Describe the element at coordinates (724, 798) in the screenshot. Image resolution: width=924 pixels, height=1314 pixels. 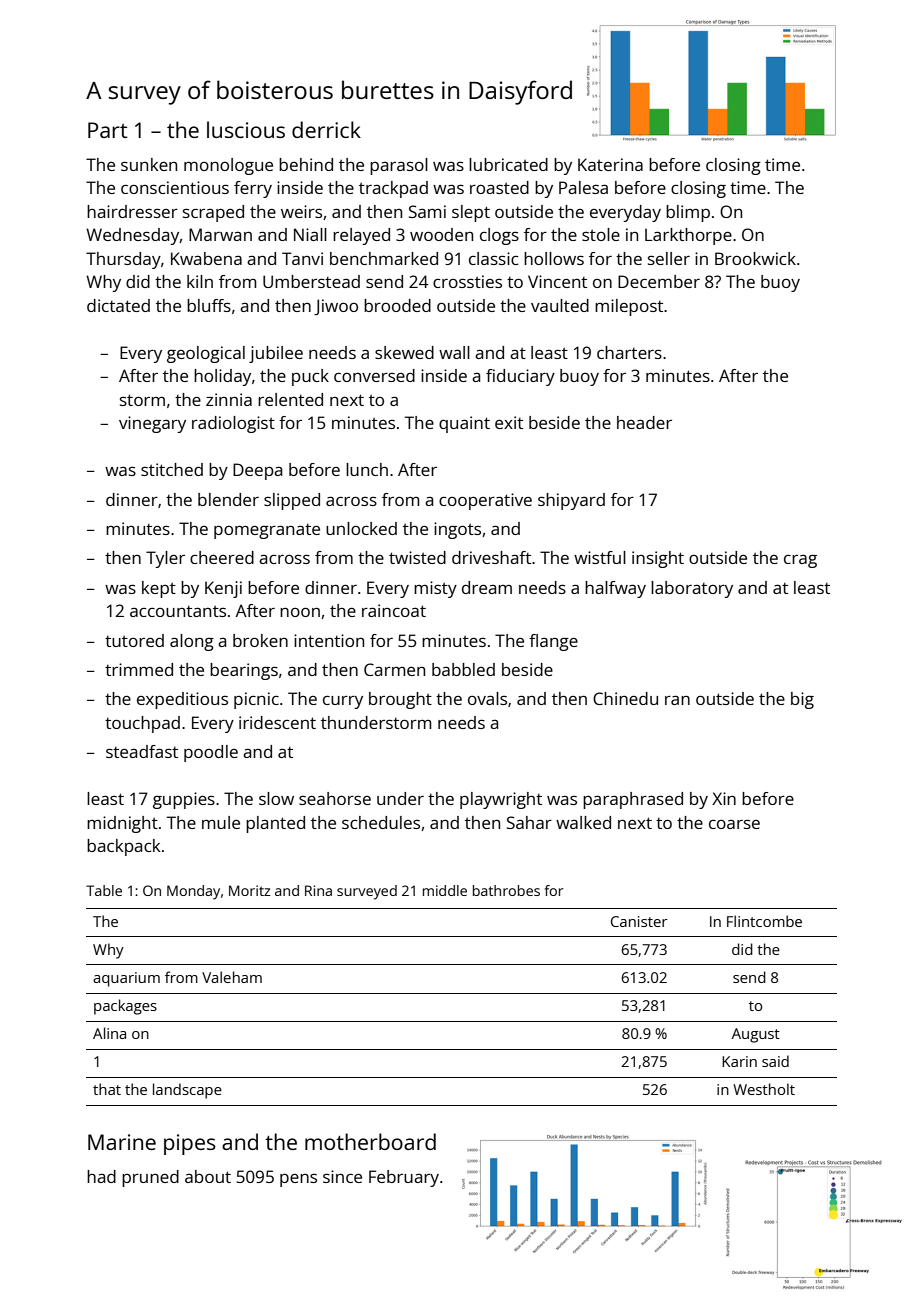
I see `Xin` at that location.
